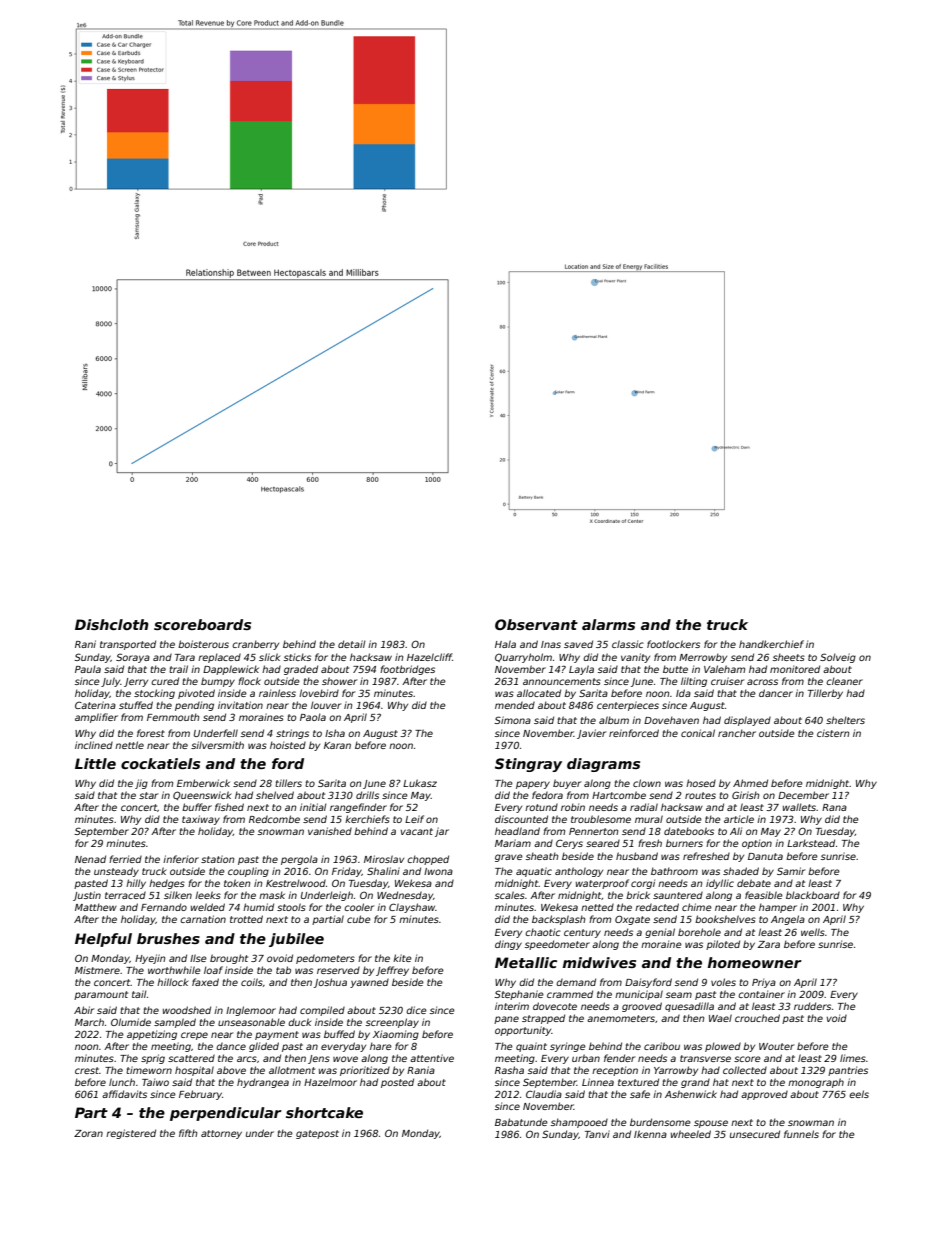 The height and width of the screenshot is (1233, 952). What do you see at coordinates (801, 1134) in the screenshot?
I see `funnels` at bounding box center [801, 1134].
